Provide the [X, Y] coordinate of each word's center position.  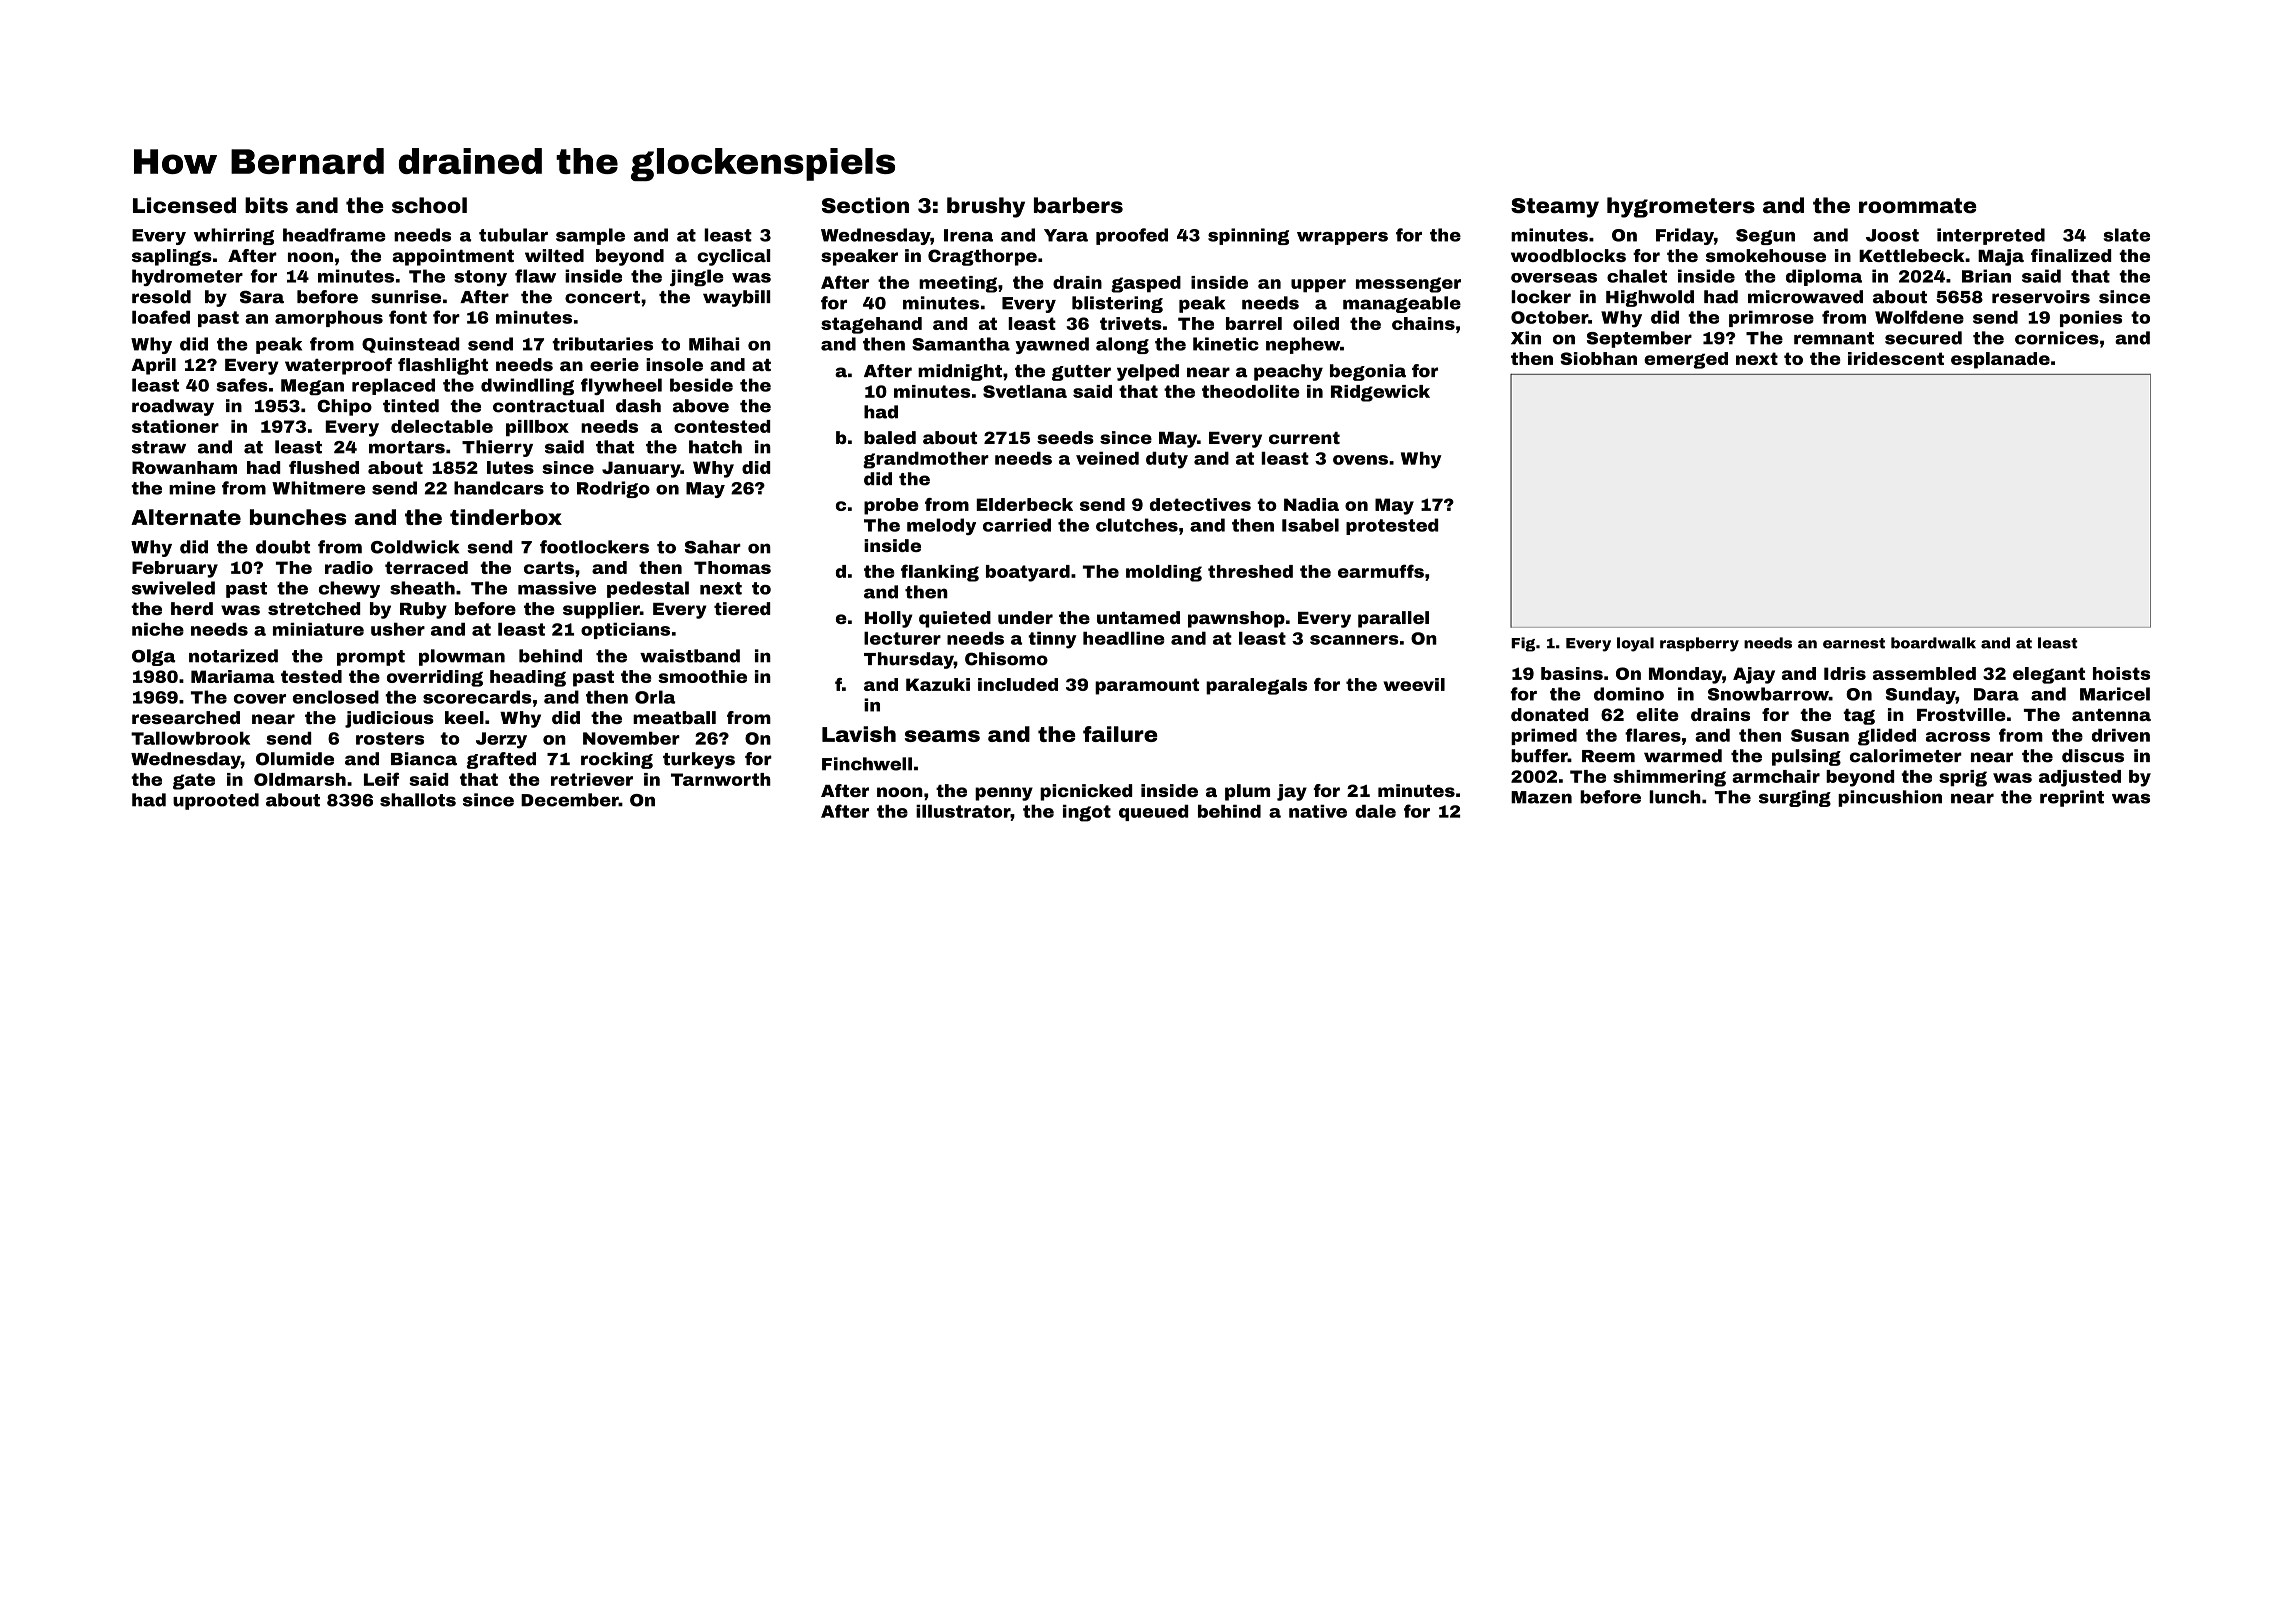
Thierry [497, 448]
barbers [1078, 205]
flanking [940, 573]
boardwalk [1933, 643]
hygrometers [1681, 207]
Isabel [1310, 525]
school [429, 205]
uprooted [216, 801]
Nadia [1311, 504]
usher [398, 629]
